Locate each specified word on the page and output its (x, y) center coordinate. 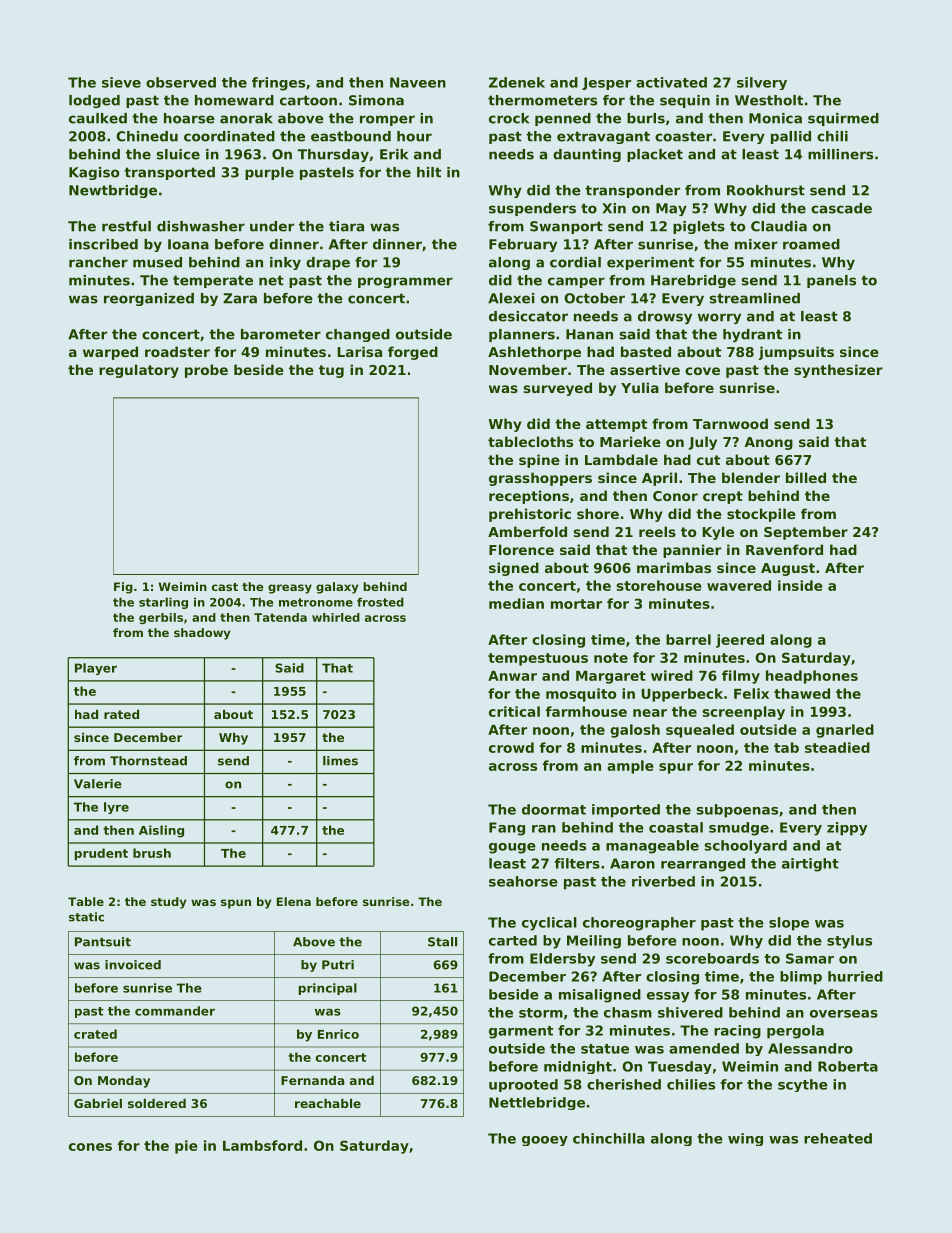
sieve (121, 82)
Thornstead (148, 761)
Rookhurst (766, 190)
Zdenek (517, 82)
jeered (740, 641)
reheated (838, 1138)
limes (340, 761)
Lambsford (262, 1145)
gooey (545, 1141)
